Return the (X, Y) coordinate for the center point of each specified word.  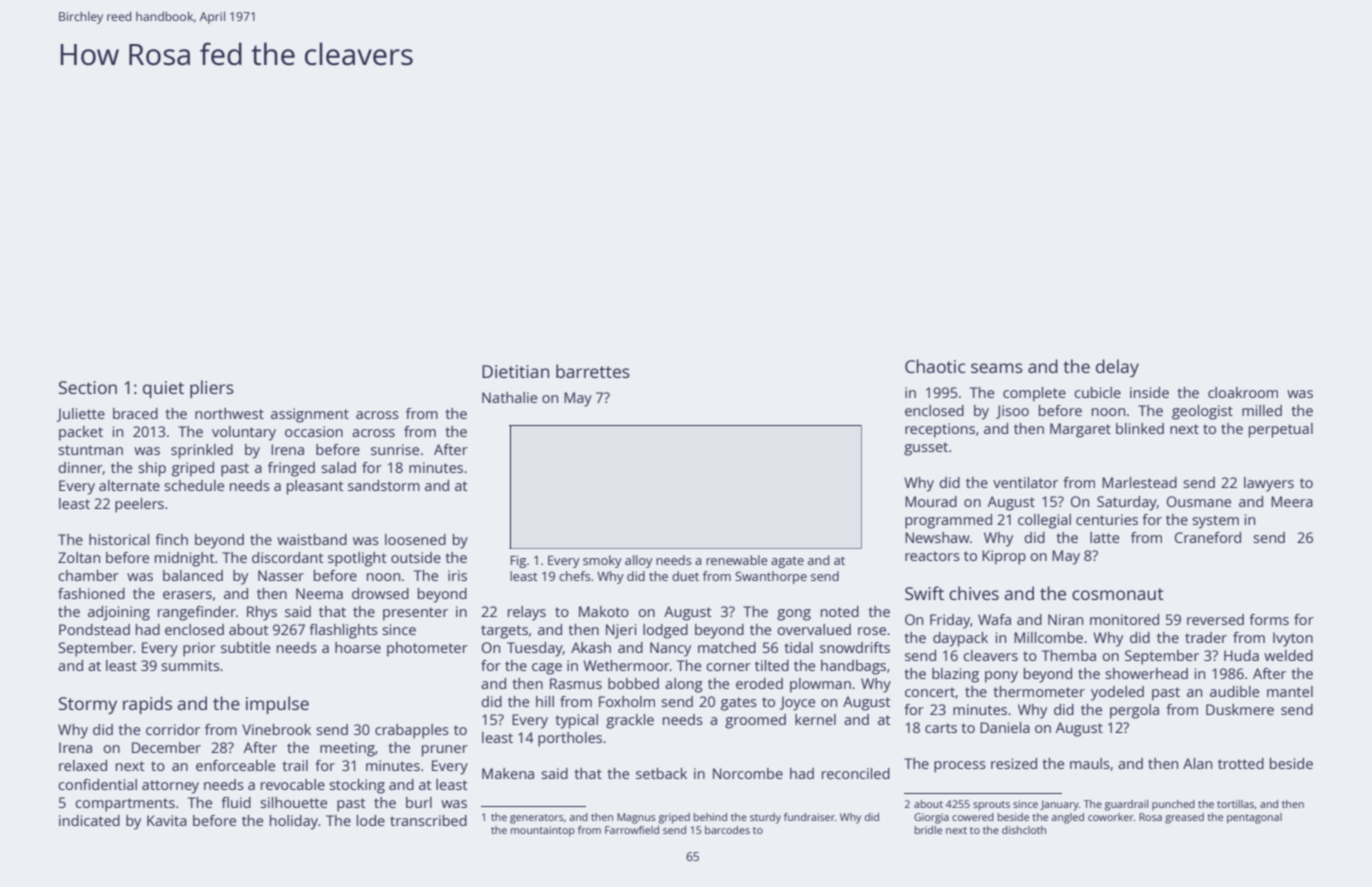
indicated (89, 820)
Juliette (81, 415)
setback (661, 773)
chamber (88, 575)
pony (1001, 677)
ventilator (1025, 482)
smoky (602, 561)
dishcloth (1024, 830)
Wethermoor (626, 665)
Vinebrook (276, 729)
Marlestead (1139, 482)
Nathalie (509, 397)
